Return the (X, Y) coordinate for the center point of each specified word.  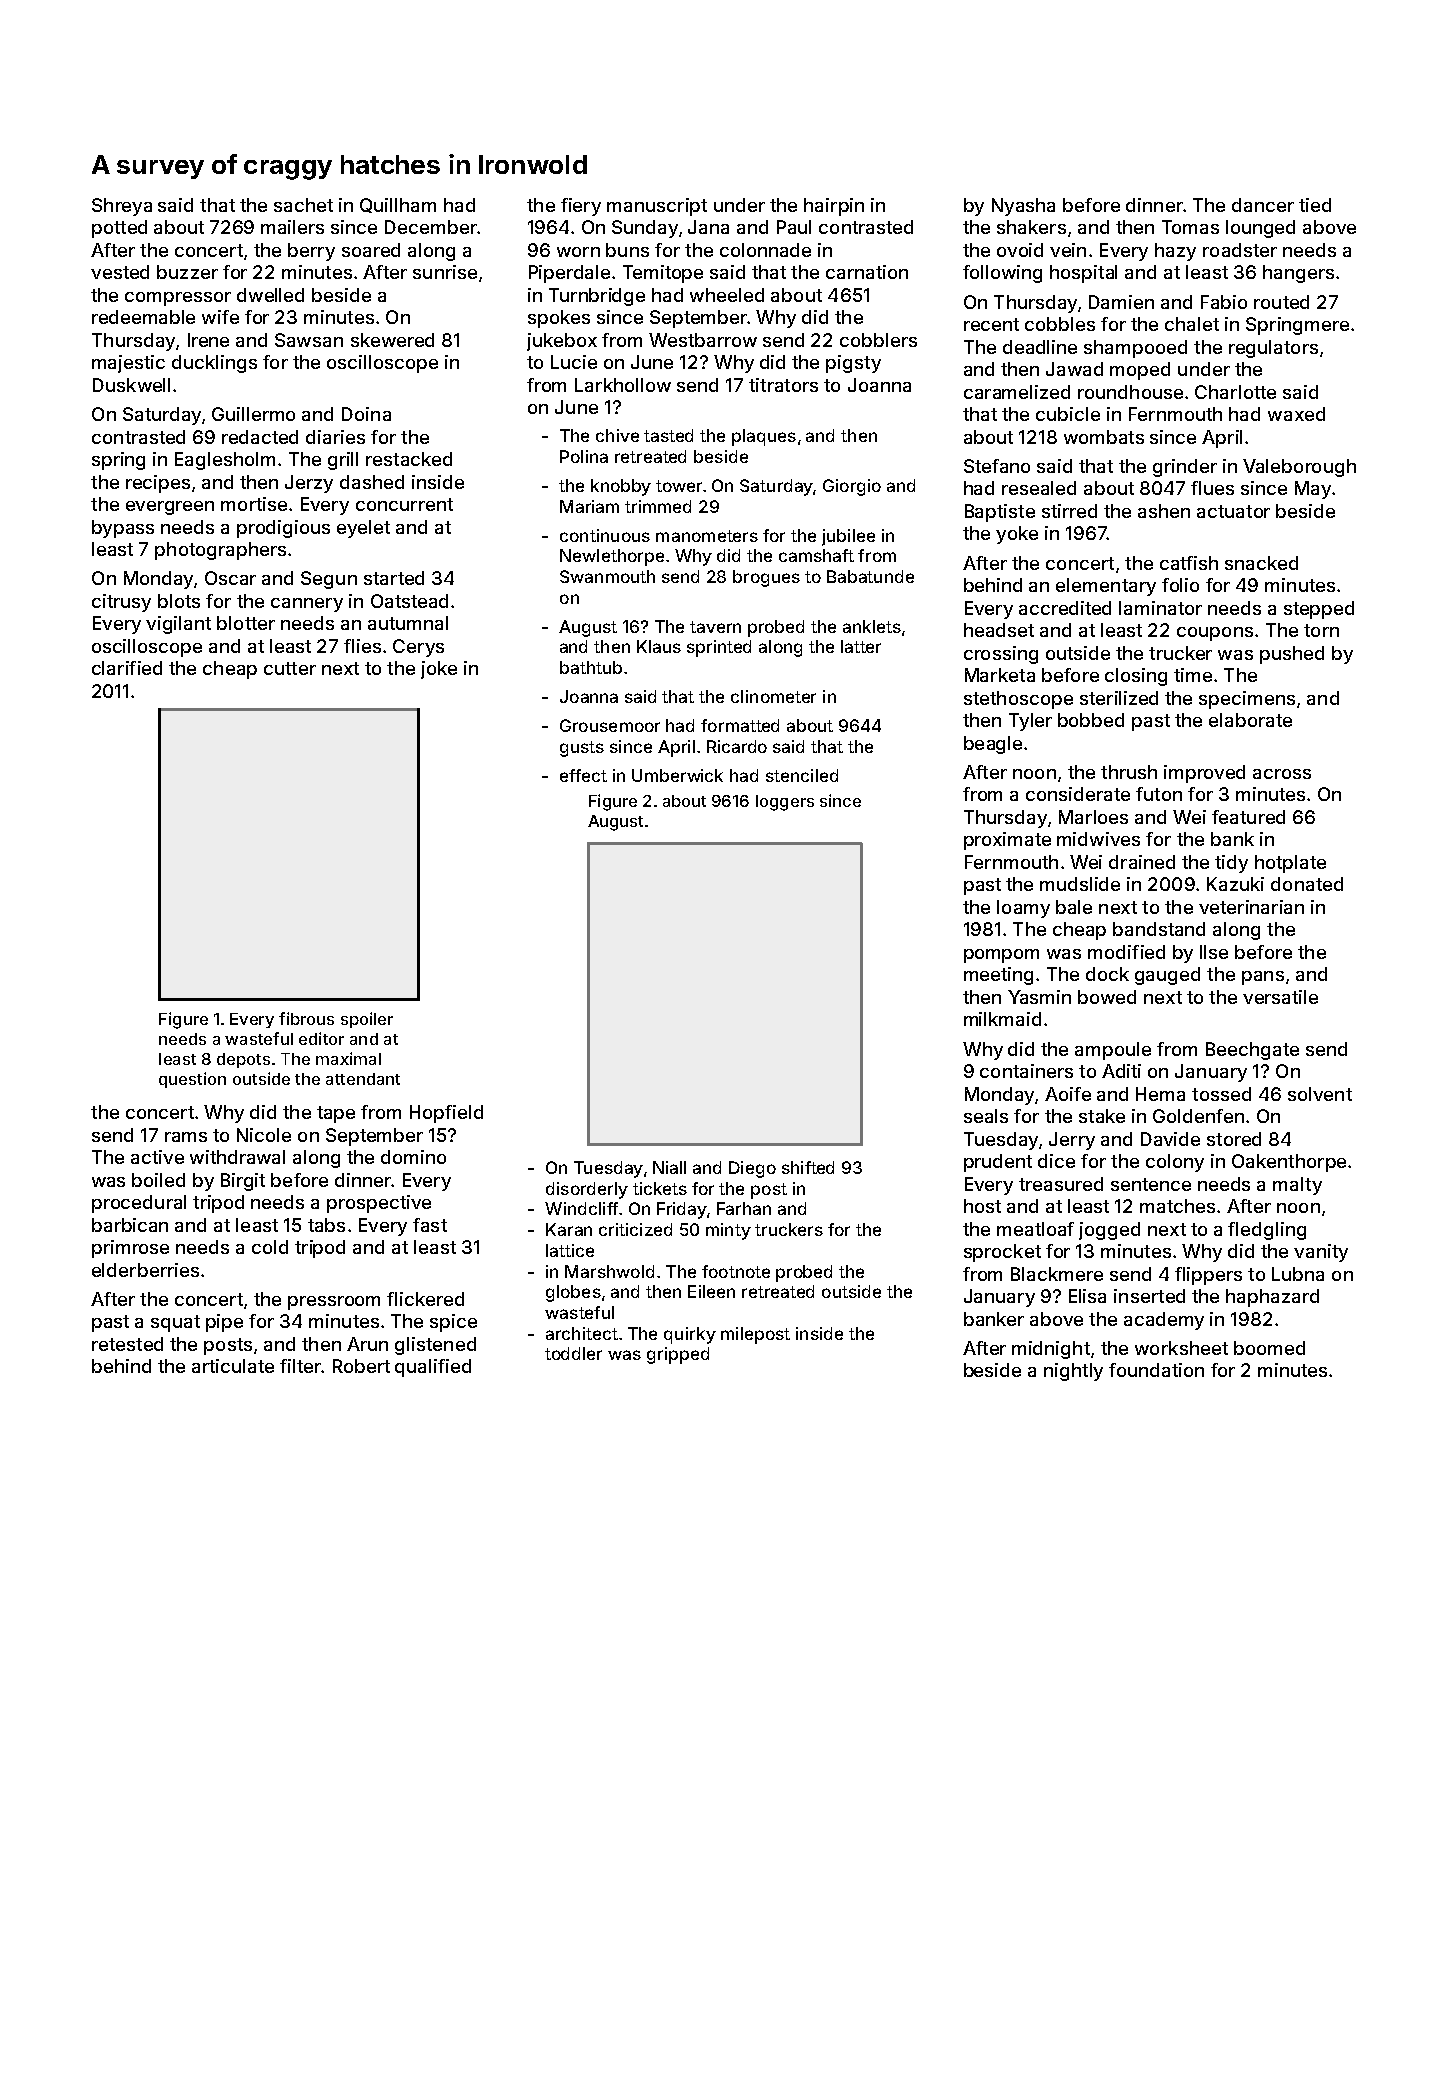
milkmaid (1002, 1019)
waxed (1296, 414)
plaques (764, 437)
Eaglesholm (225, 461)
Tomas (1190, 227)
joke (439, 670)
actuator (1233, 511)
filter (300, 1366)
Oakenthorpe (1289, 1163)
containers (1026, 1071)
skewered (392, 340)
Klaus (659, 646)
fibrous (306, 1018)
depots (243, 1060)
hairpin (834, 207)
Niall (669, 1167)
